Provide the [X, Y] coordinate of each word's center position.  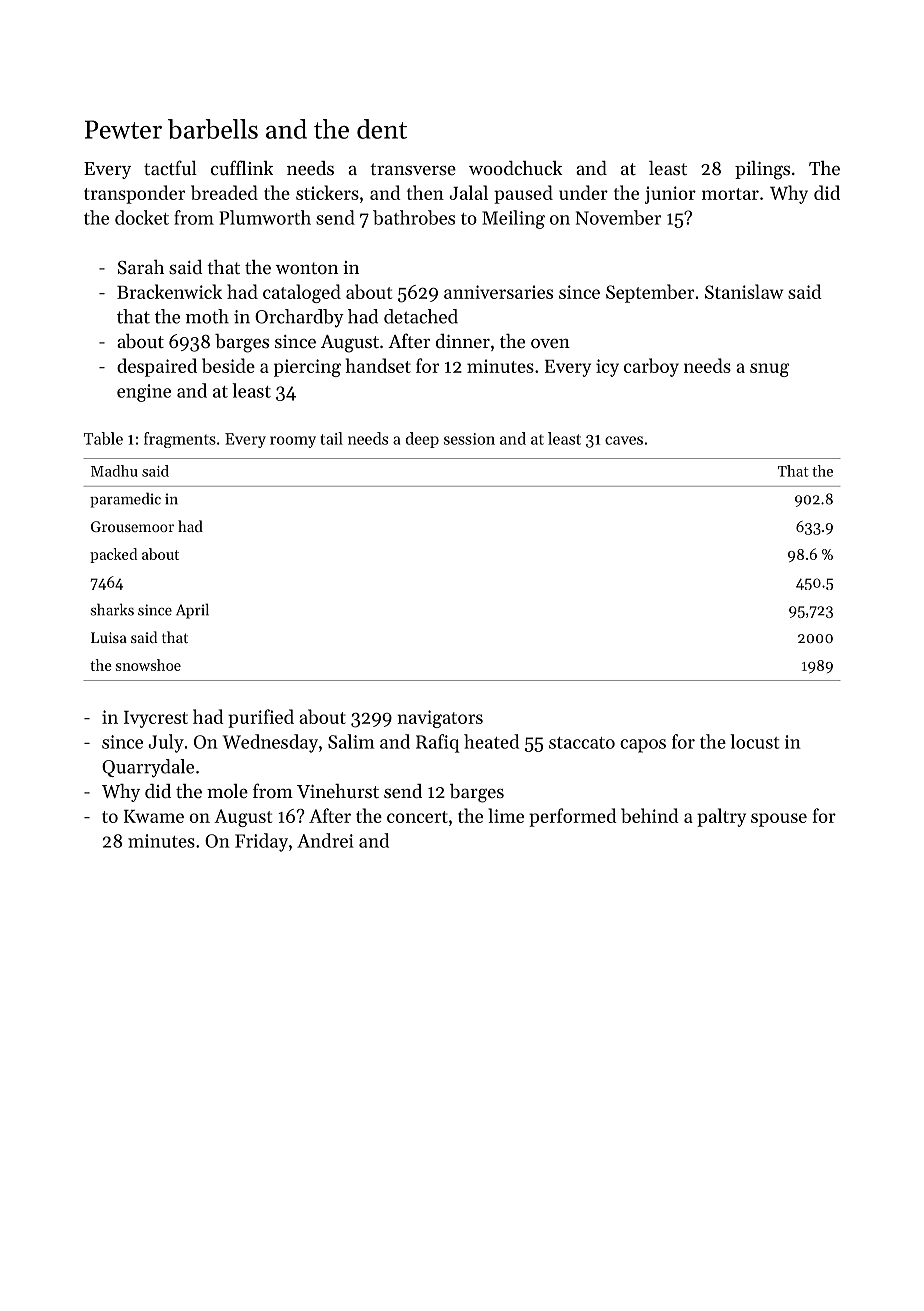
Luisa [109, 637]
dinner [463, 341]
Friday [261, 842]
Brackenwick [169, 291]
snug [769, 370]
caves [624, 440]
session [469, 439]
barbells [213, 129]
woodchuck [516, 168]
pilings [762, 170]
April [192, 611]
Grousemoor [132, 526]
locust [755, 741]
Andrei [325, 840]
